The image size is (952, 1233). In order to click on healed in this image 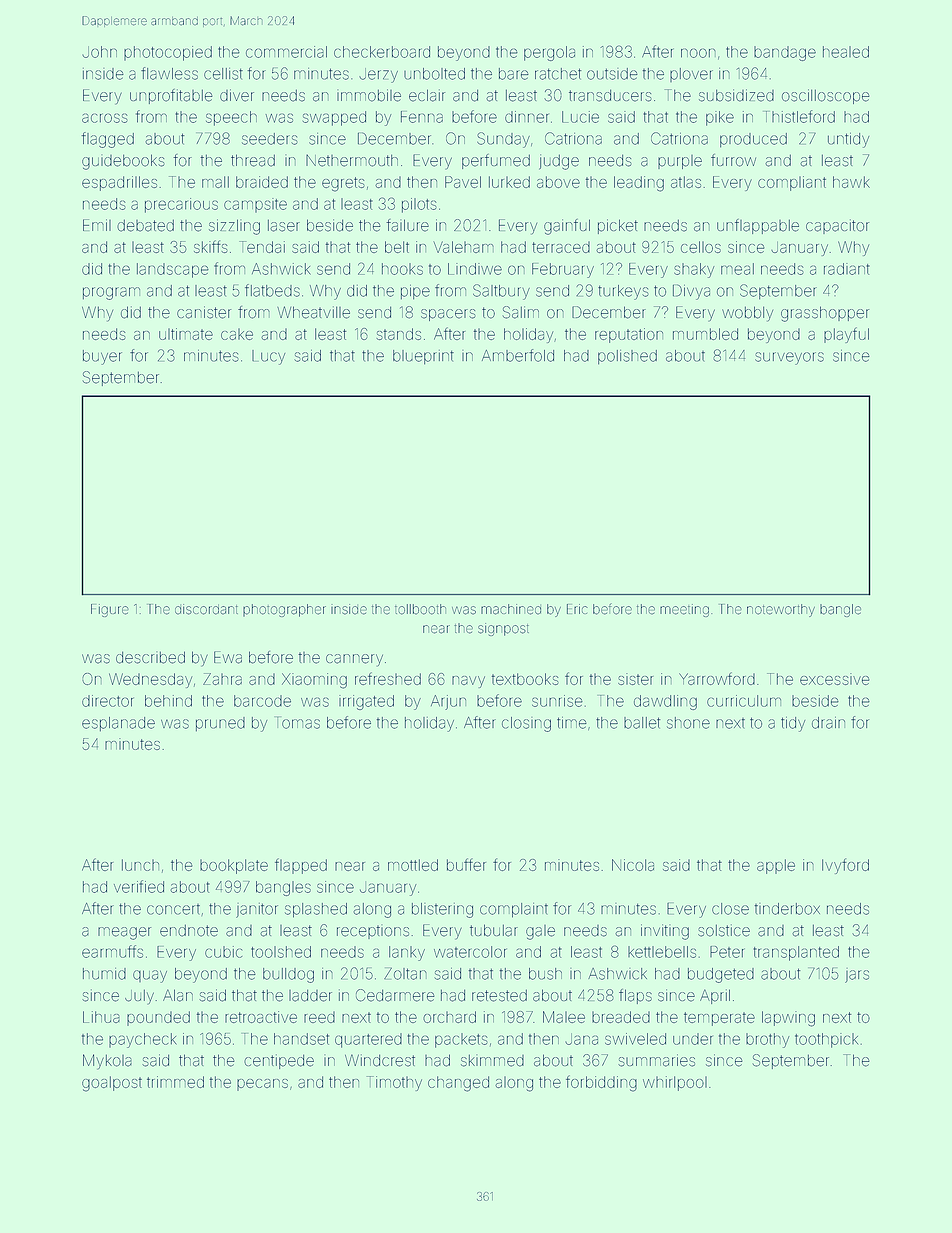, I will do `click(846, 52)`.
